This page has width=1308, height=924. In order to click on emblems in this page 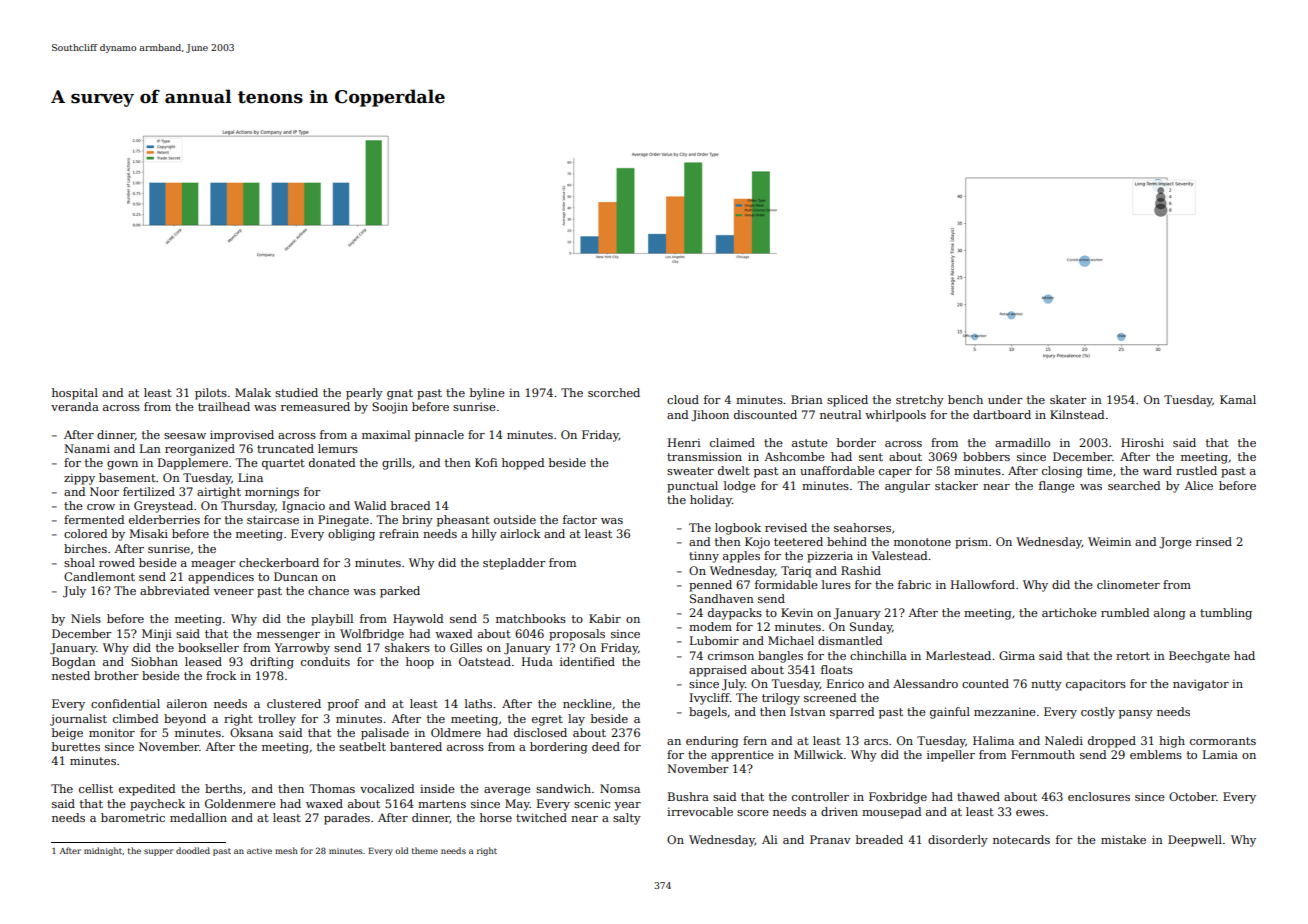, I will do `click(1156, 754)`.
